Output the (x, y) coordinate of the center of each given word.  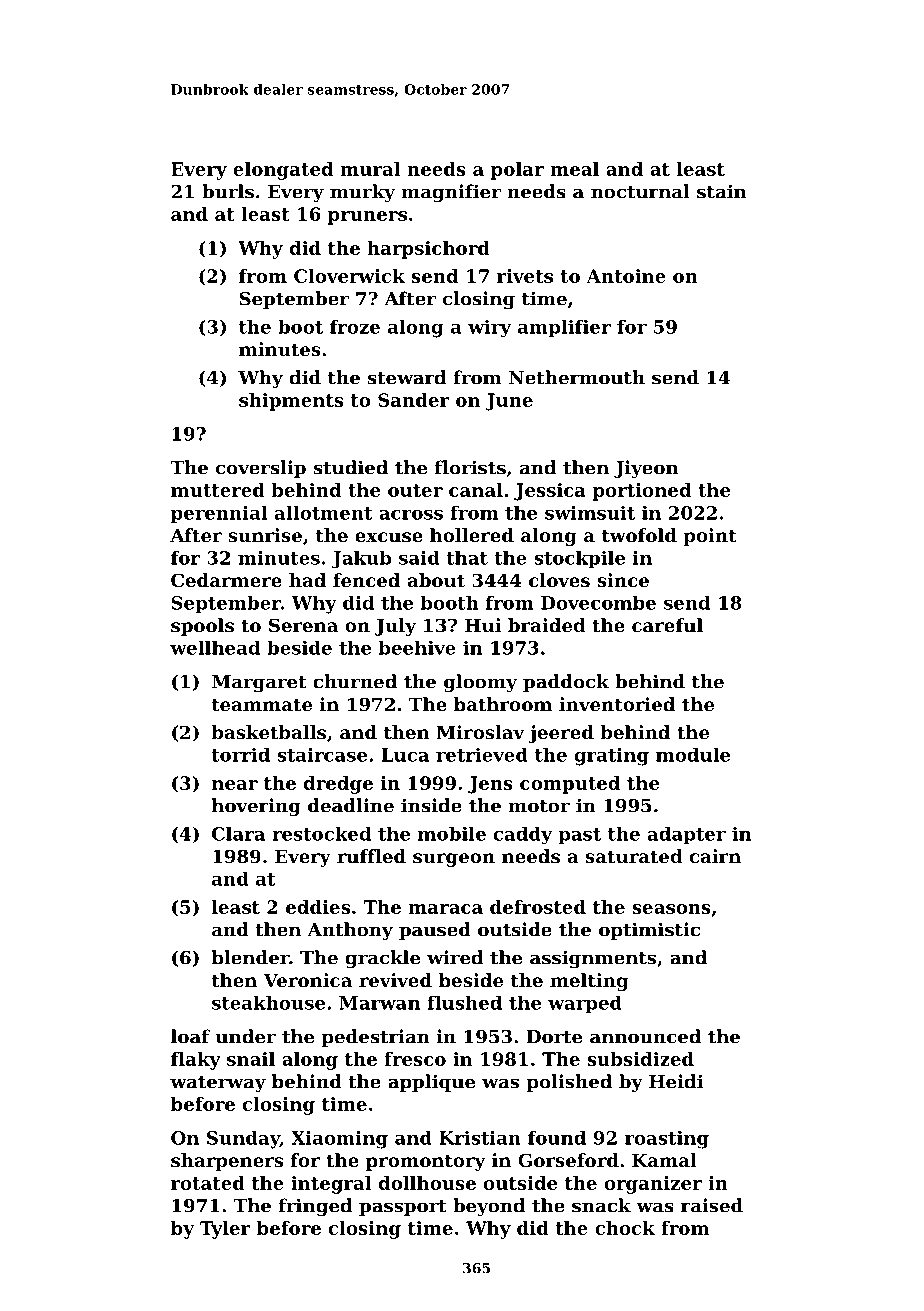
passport (403, 1208)
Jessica (550, 492)
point (710, 537)
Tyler (225, 1230)
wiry (489, 329)
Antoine (626, 276)
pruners (367, 218)
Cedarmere (226, 580)
